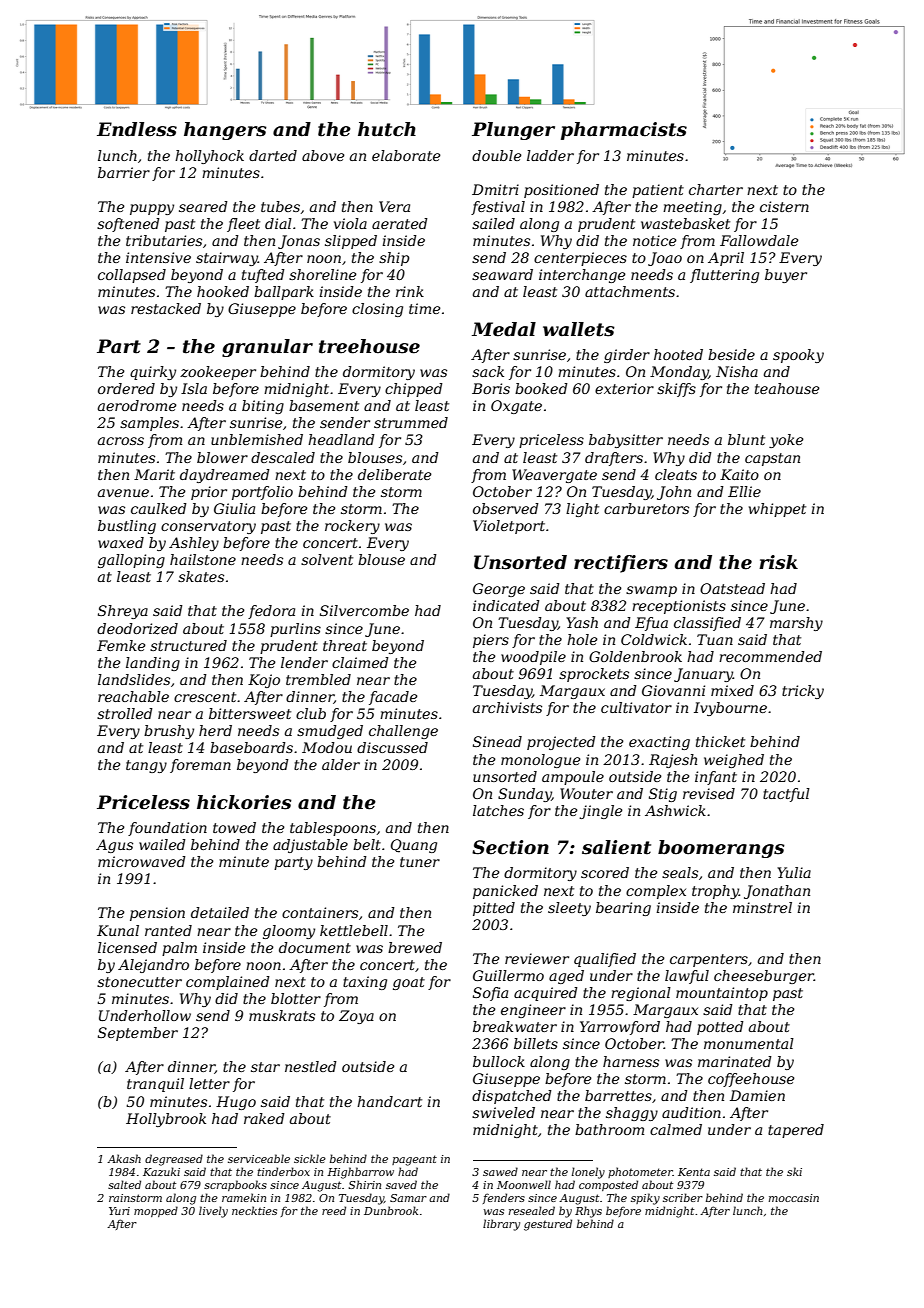 Image resolution: width=924 pixels, height=1308 pixels. Describe the element at coordinates (624, 131) in the page. I see `pharmacists` at that location.
